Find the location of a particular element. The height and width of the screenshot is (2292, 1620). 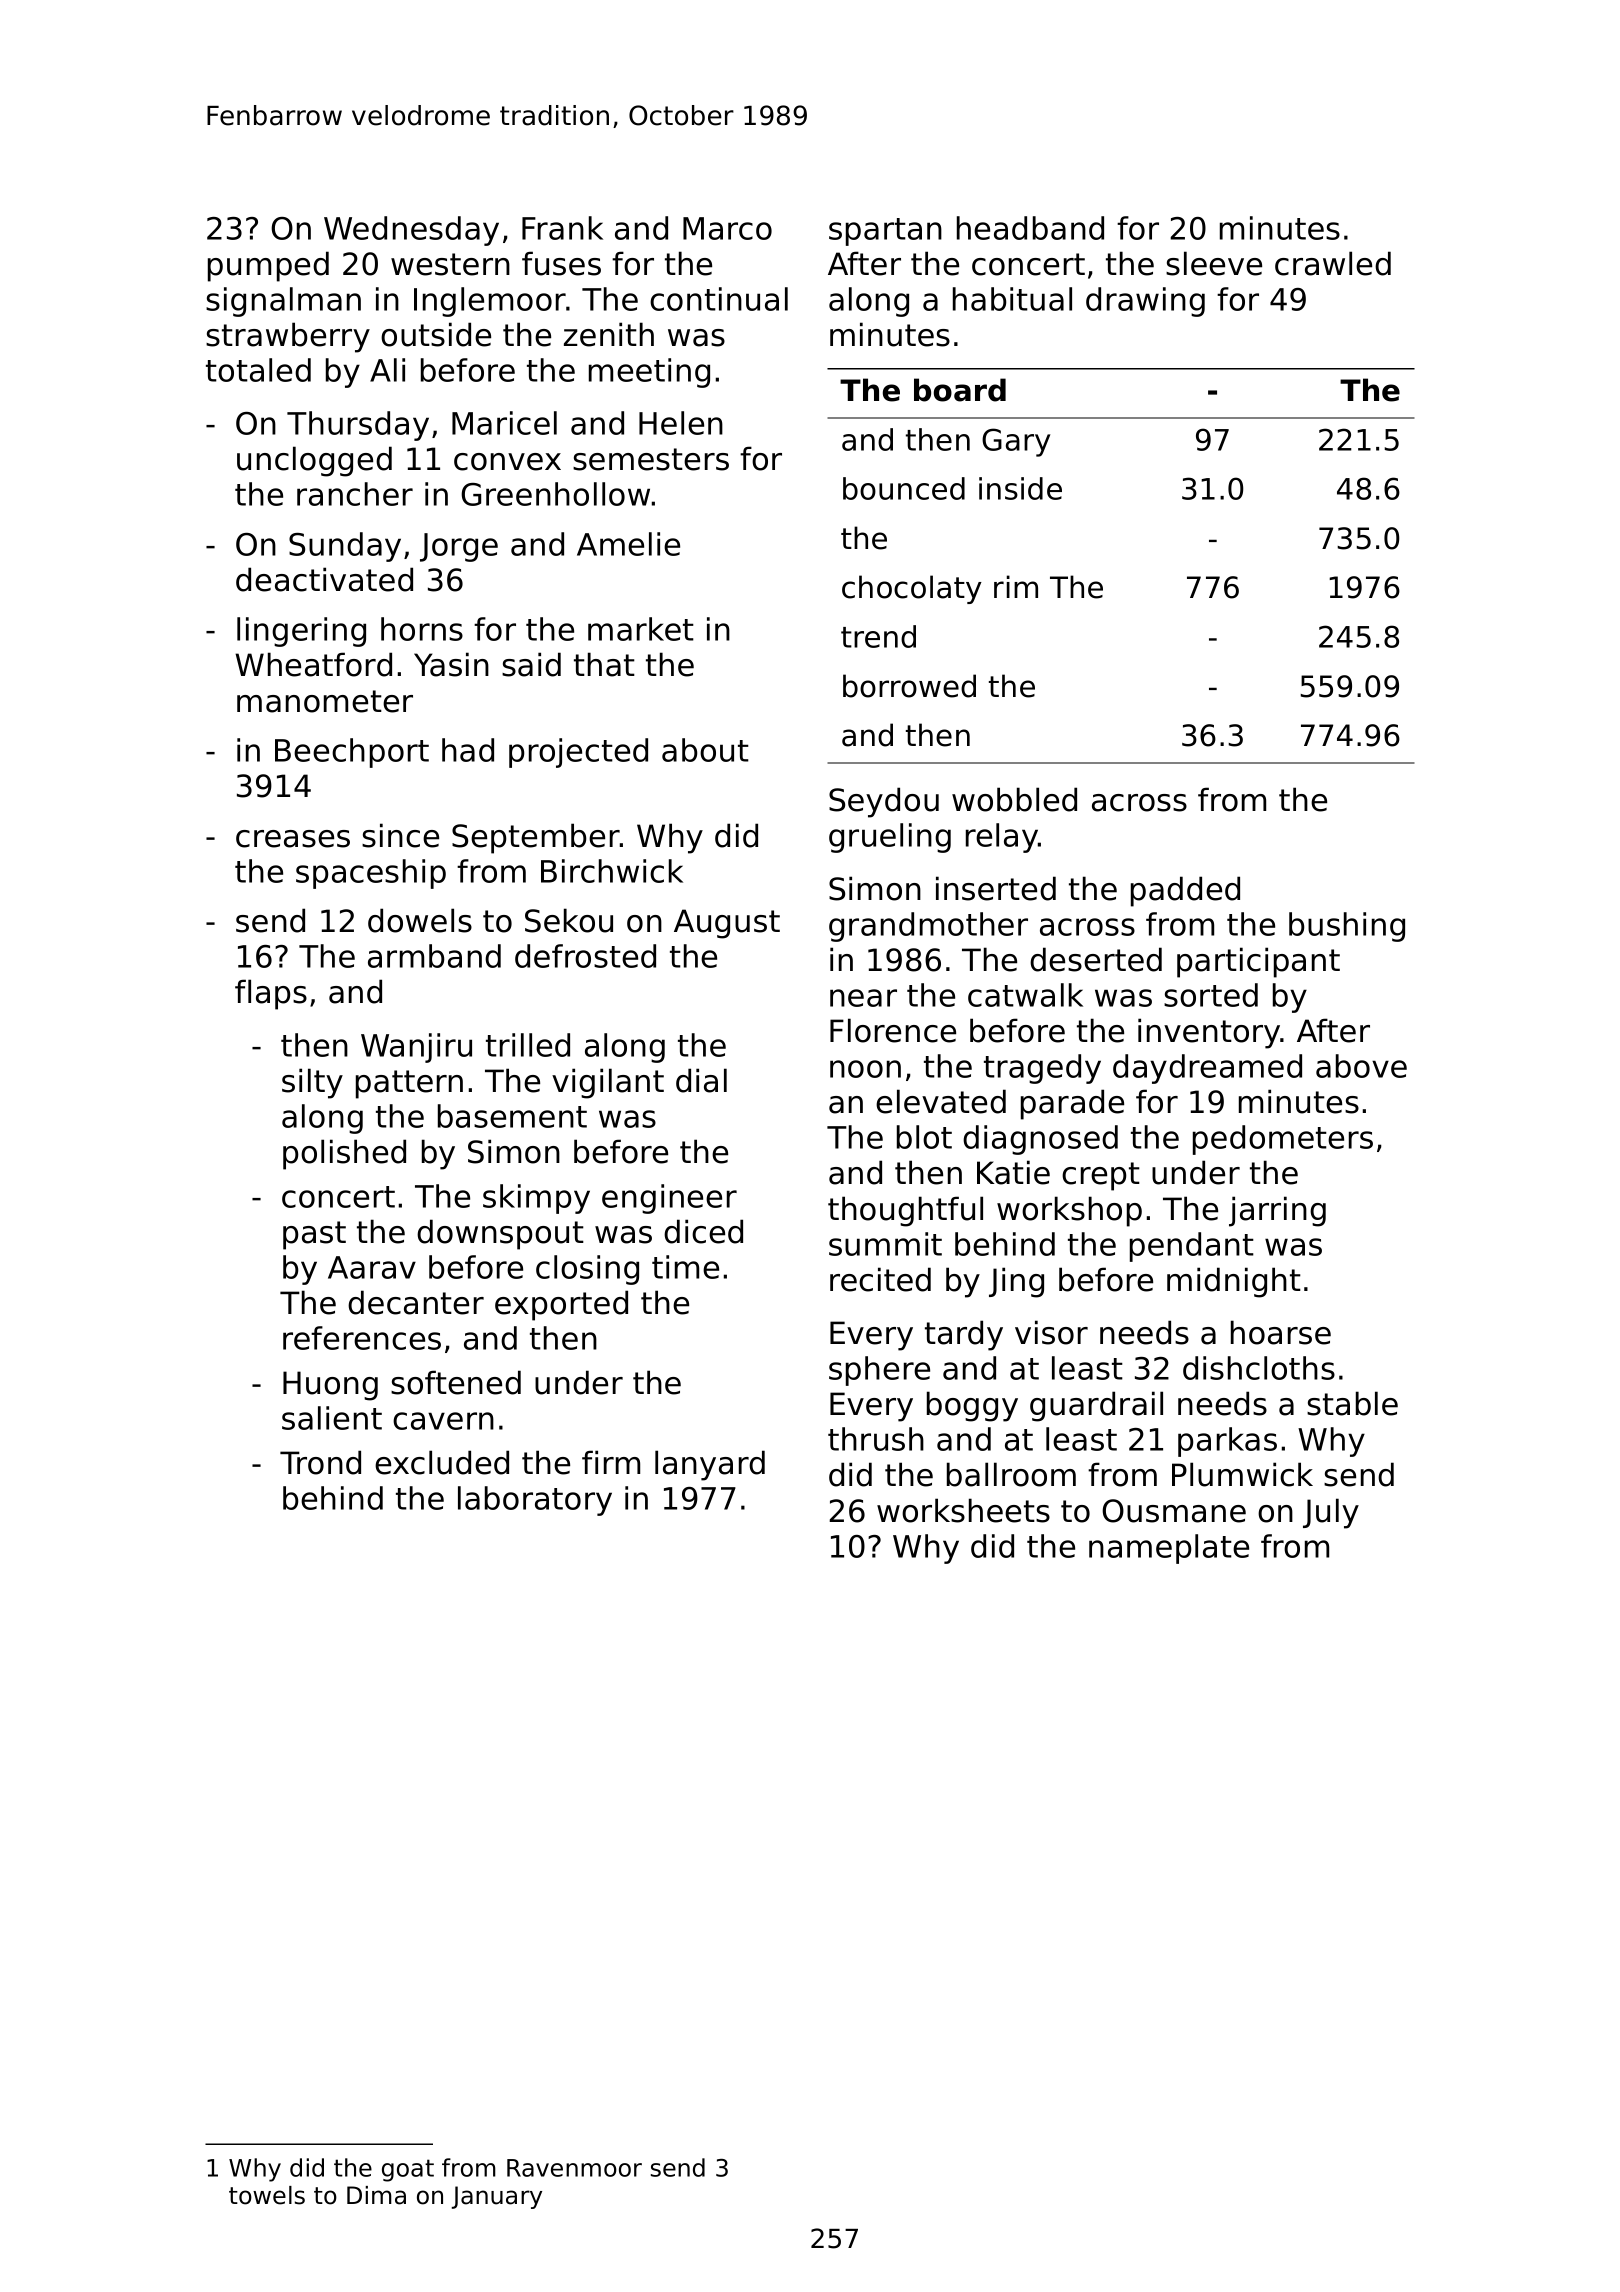

towels is located at coordinates (267, 2195).
